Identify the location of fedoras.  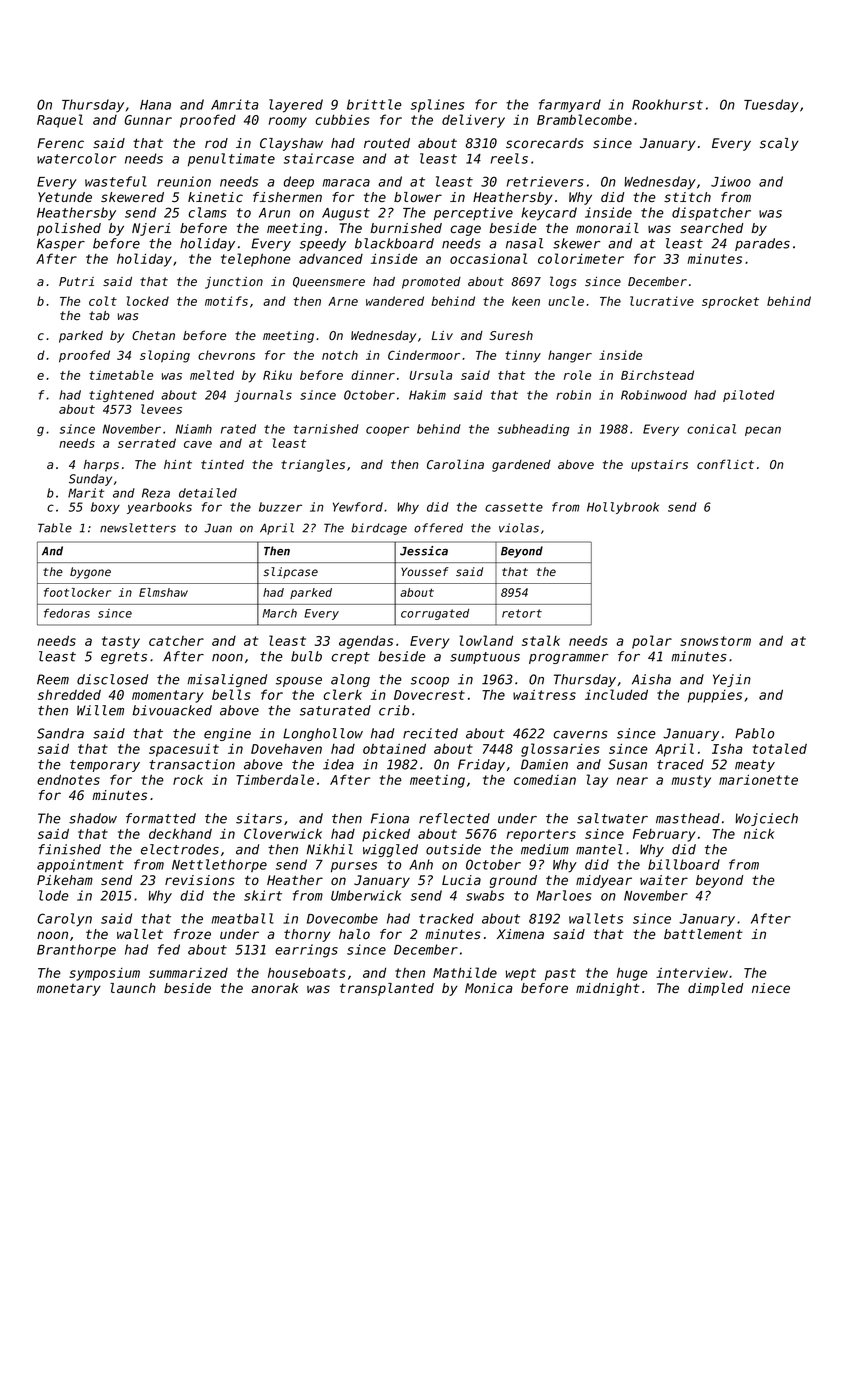
(67, 613).
